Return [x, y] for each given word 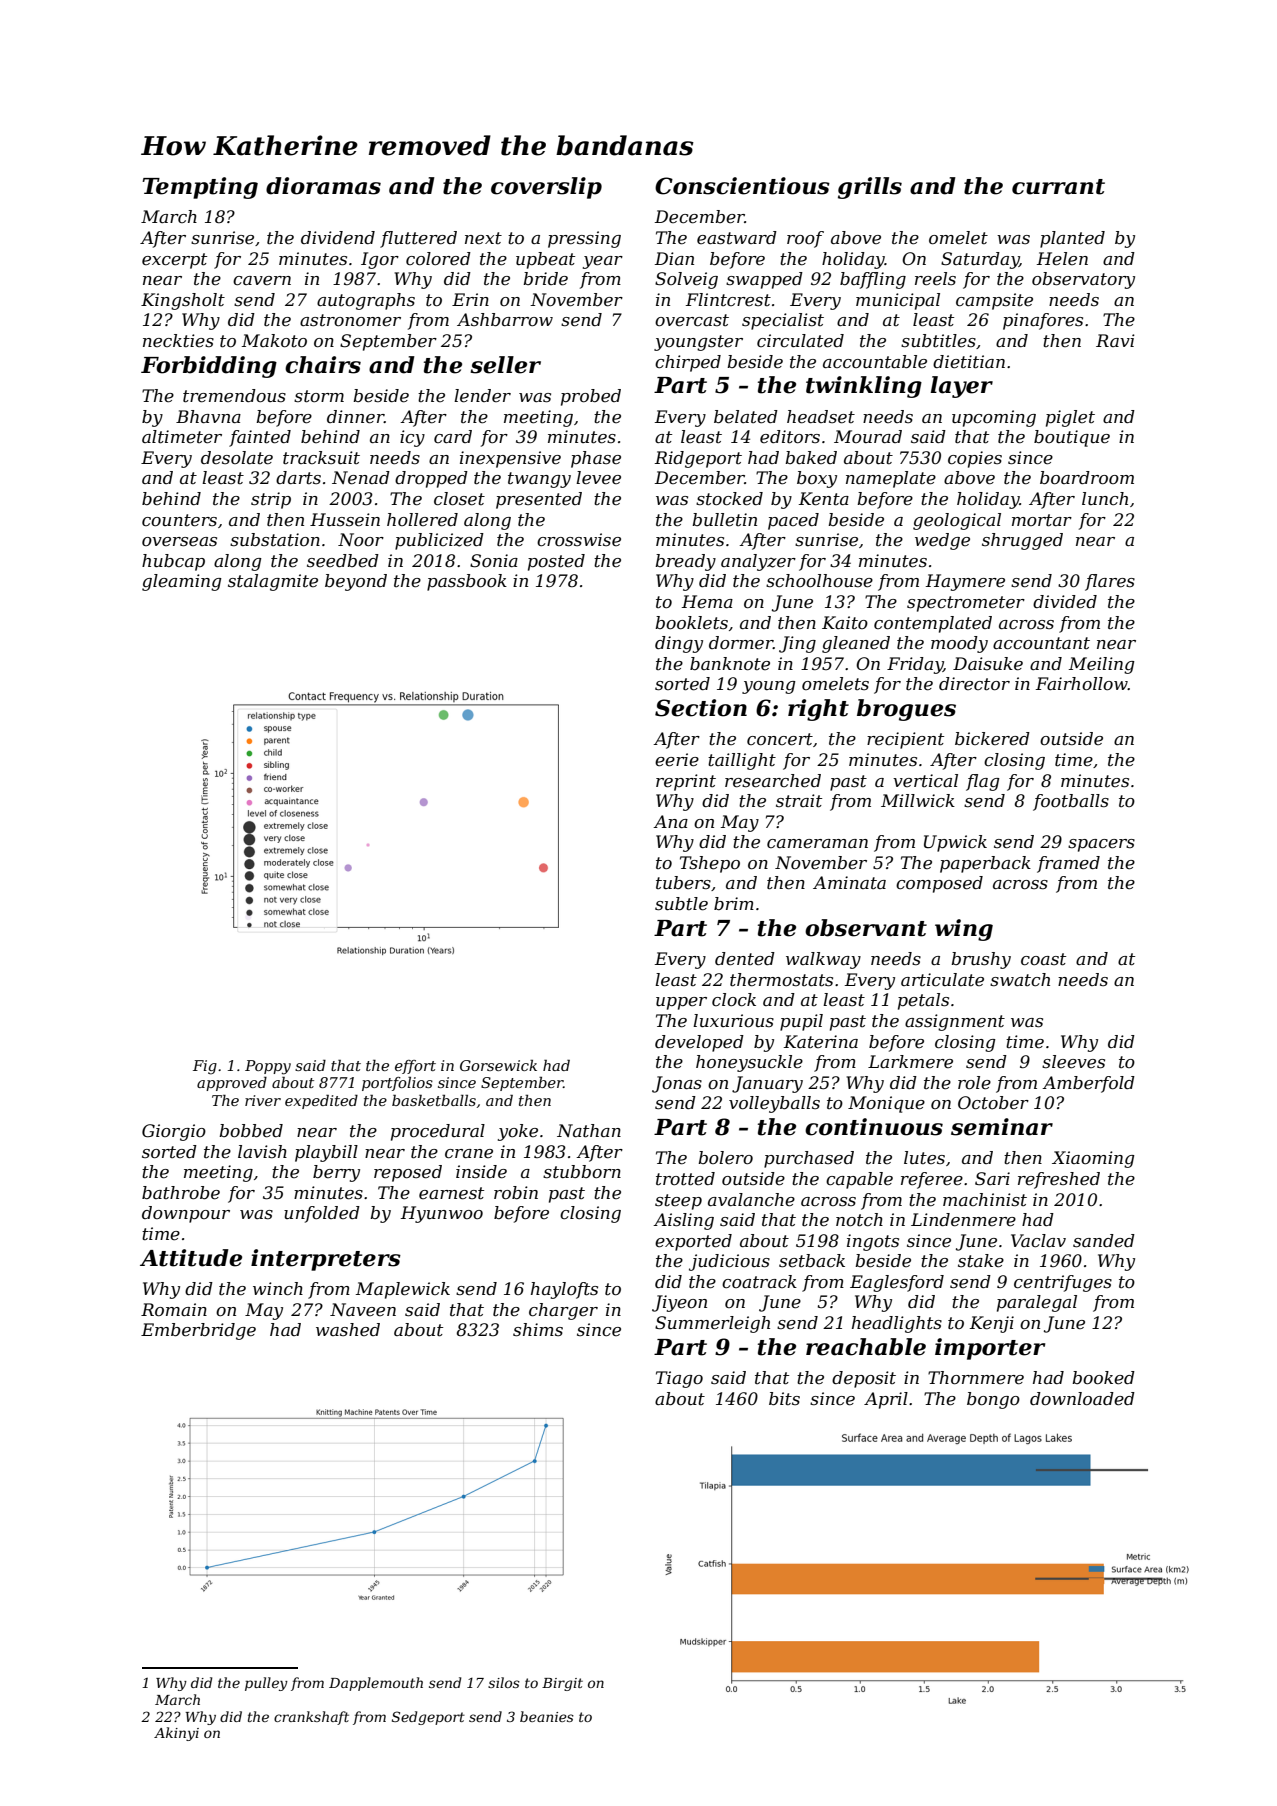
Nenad [361, 478]
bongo [993, 1400]
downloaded [1082, 1399]
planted [1072, 239]
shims [538, 1330]
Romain [174, 1310]
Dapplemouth [376, 1684]
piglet [1070, 418]
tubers [683, 883]
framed [1068, 864]
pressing [584, 239]
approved [232, 1084]
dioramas [323, 186]
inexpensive [510, 459]
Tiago [679, 1379]
